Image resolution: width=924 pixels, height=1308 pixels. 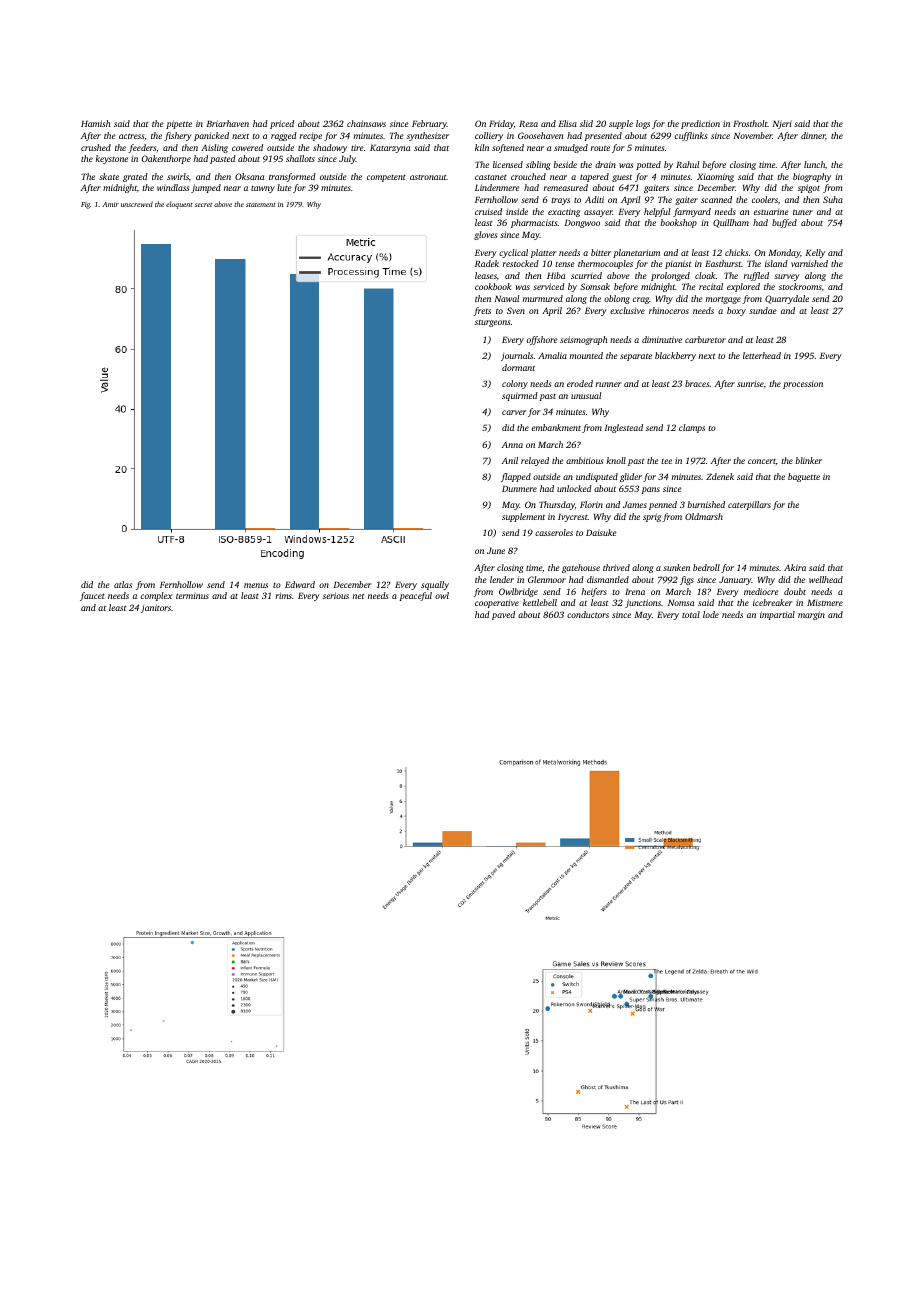 I want to click on Aisling, so click(x=214, y=148).
